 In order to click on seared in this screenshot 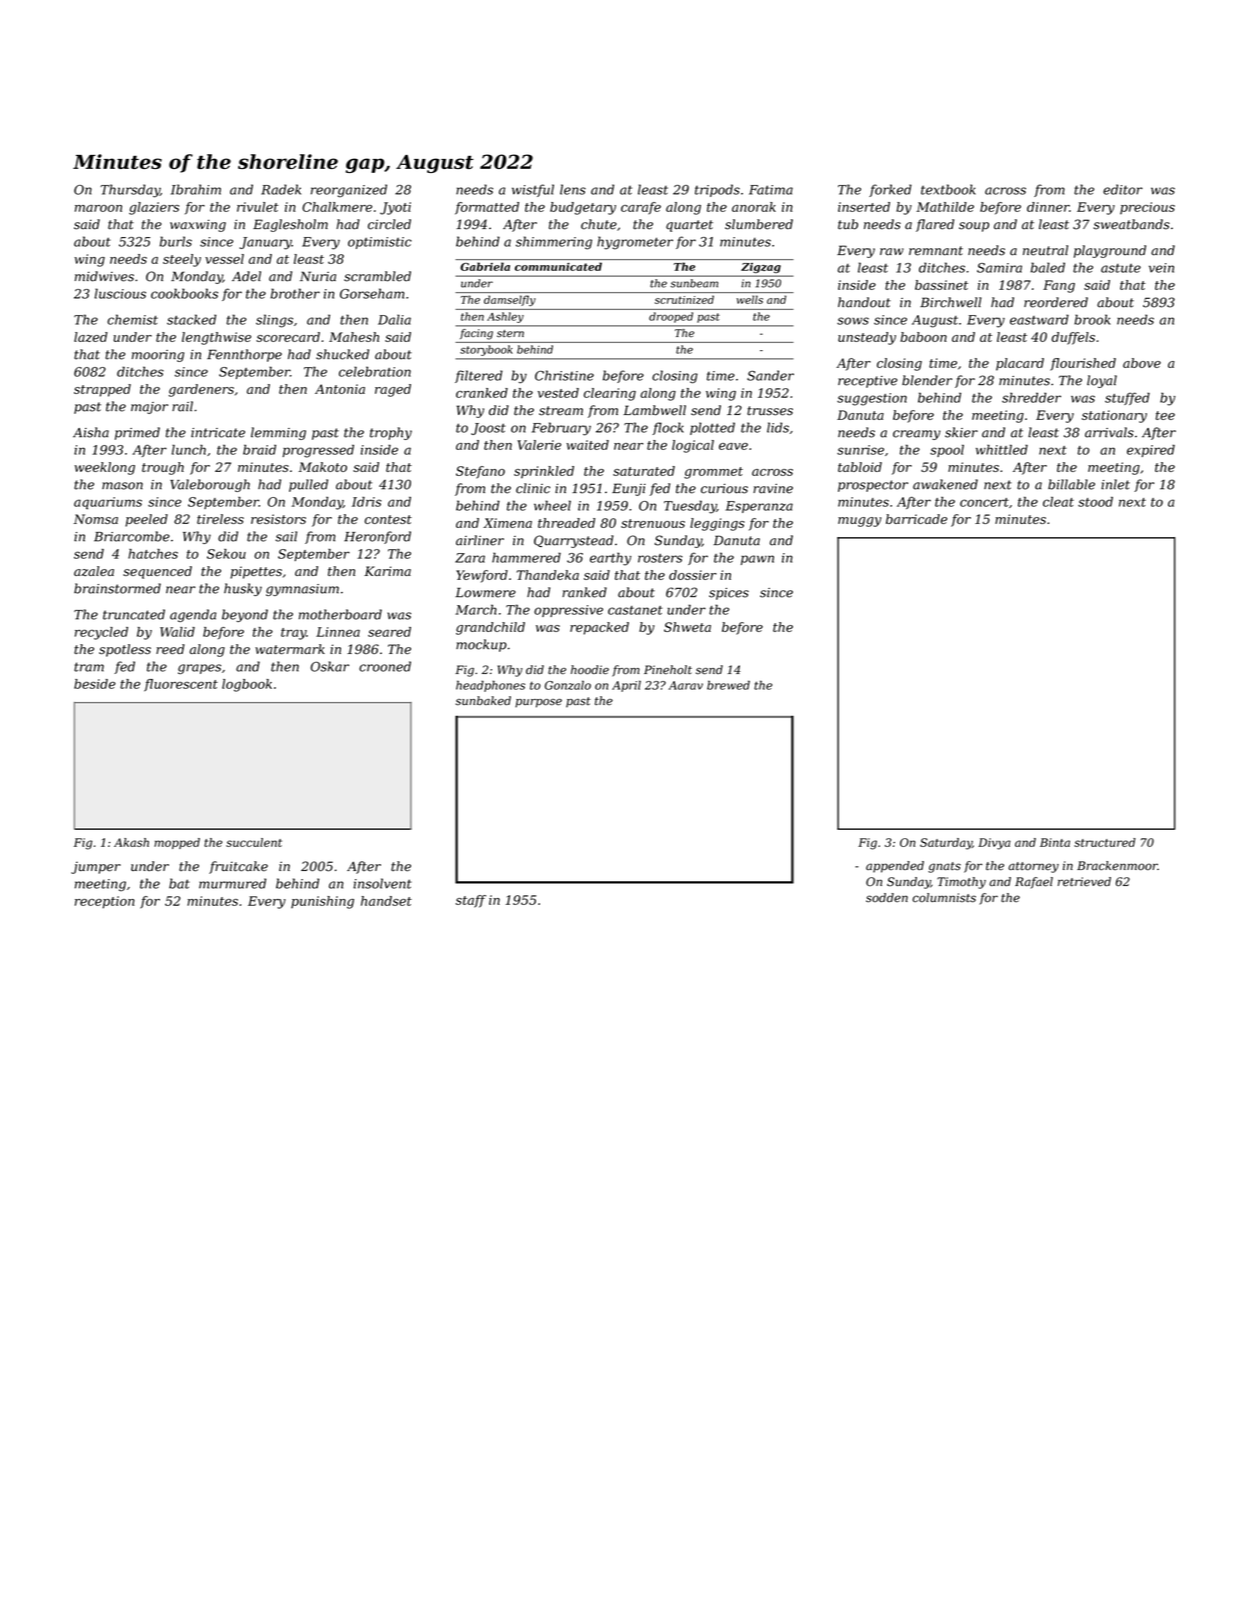, I will do `click(389, 632)`.
